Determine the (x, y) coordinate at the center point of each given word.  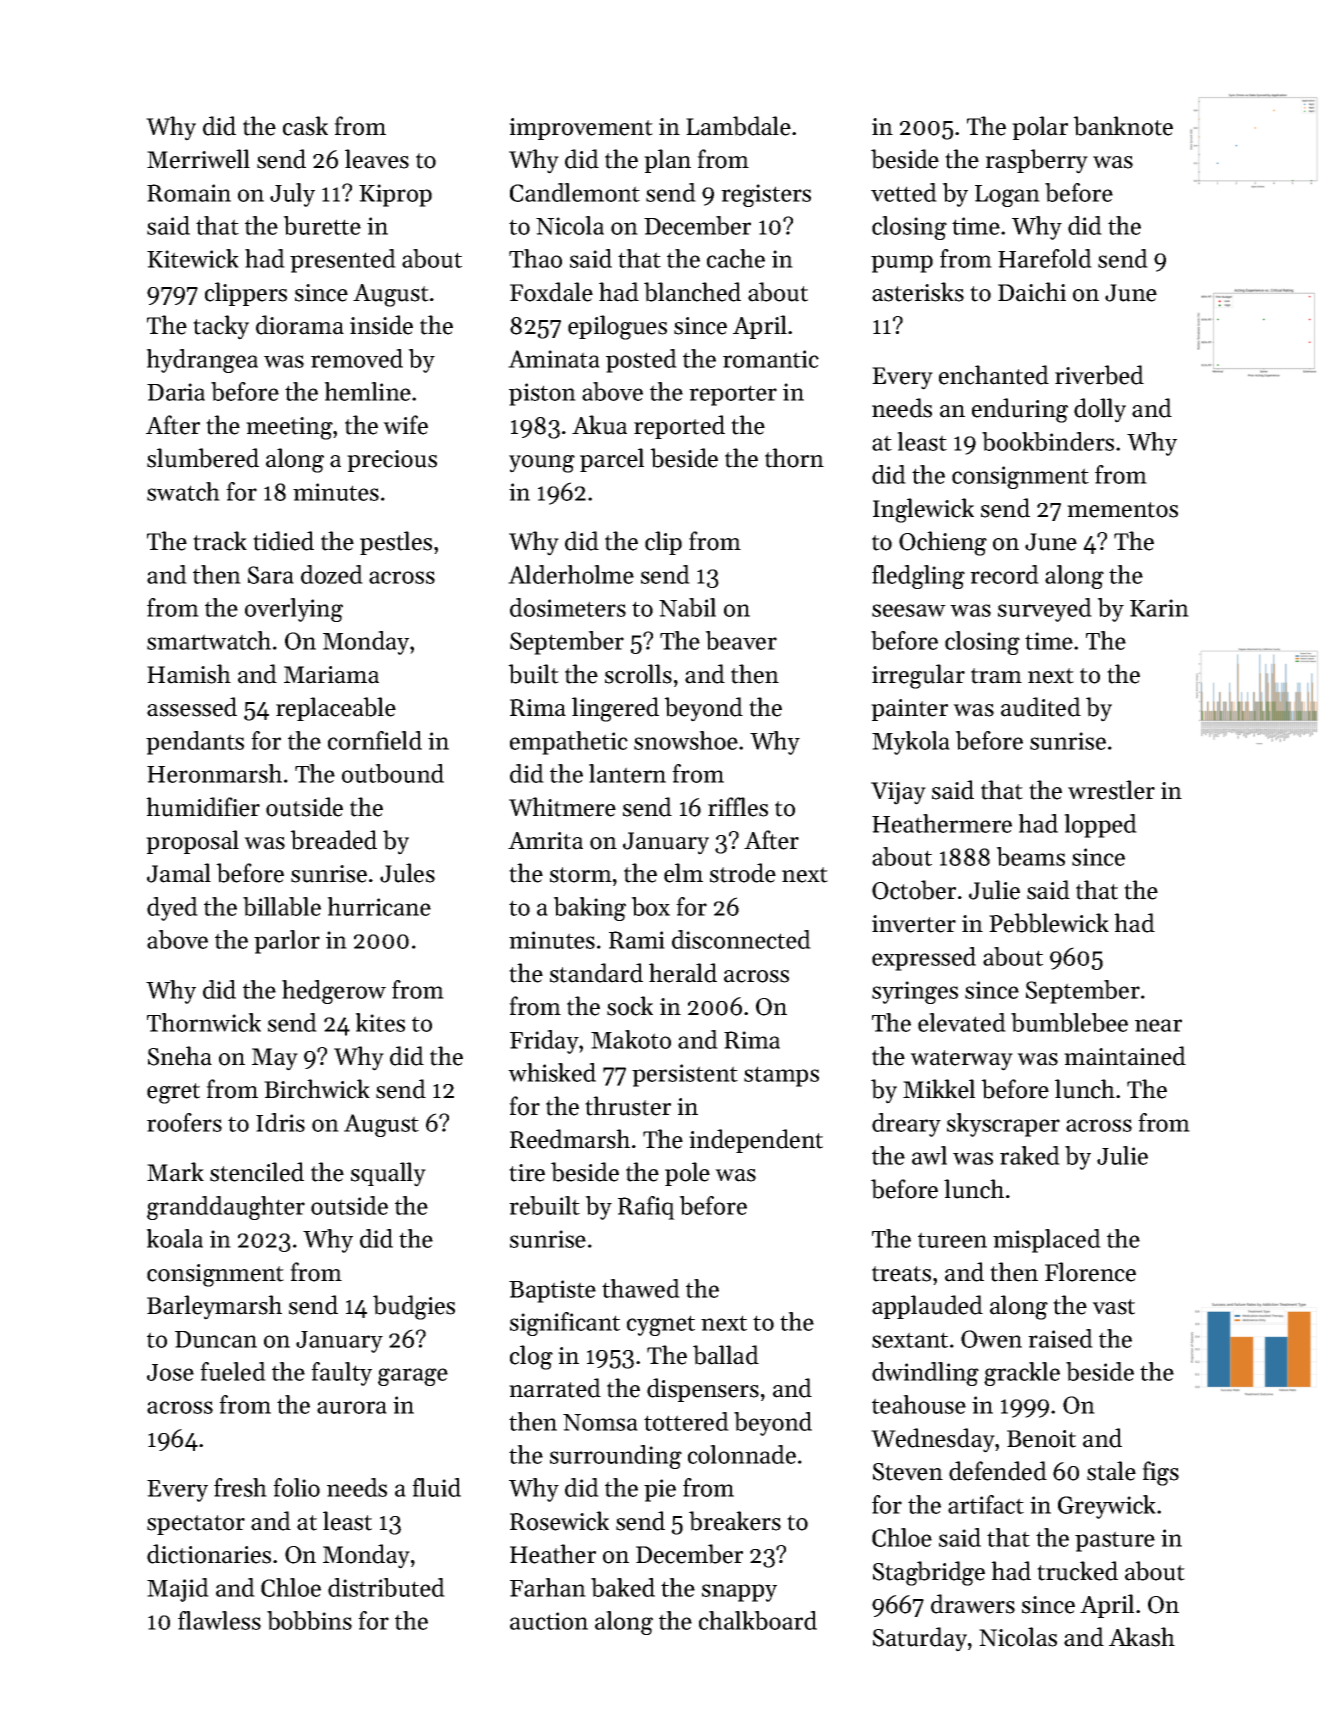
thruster (628, 1106)
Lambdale (738, 126)
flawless (219, 1620)
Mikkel (939, 1089)
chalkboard (758, 1620)
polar (1040, 128)
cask (305, 126)
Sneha (180, 1056)
